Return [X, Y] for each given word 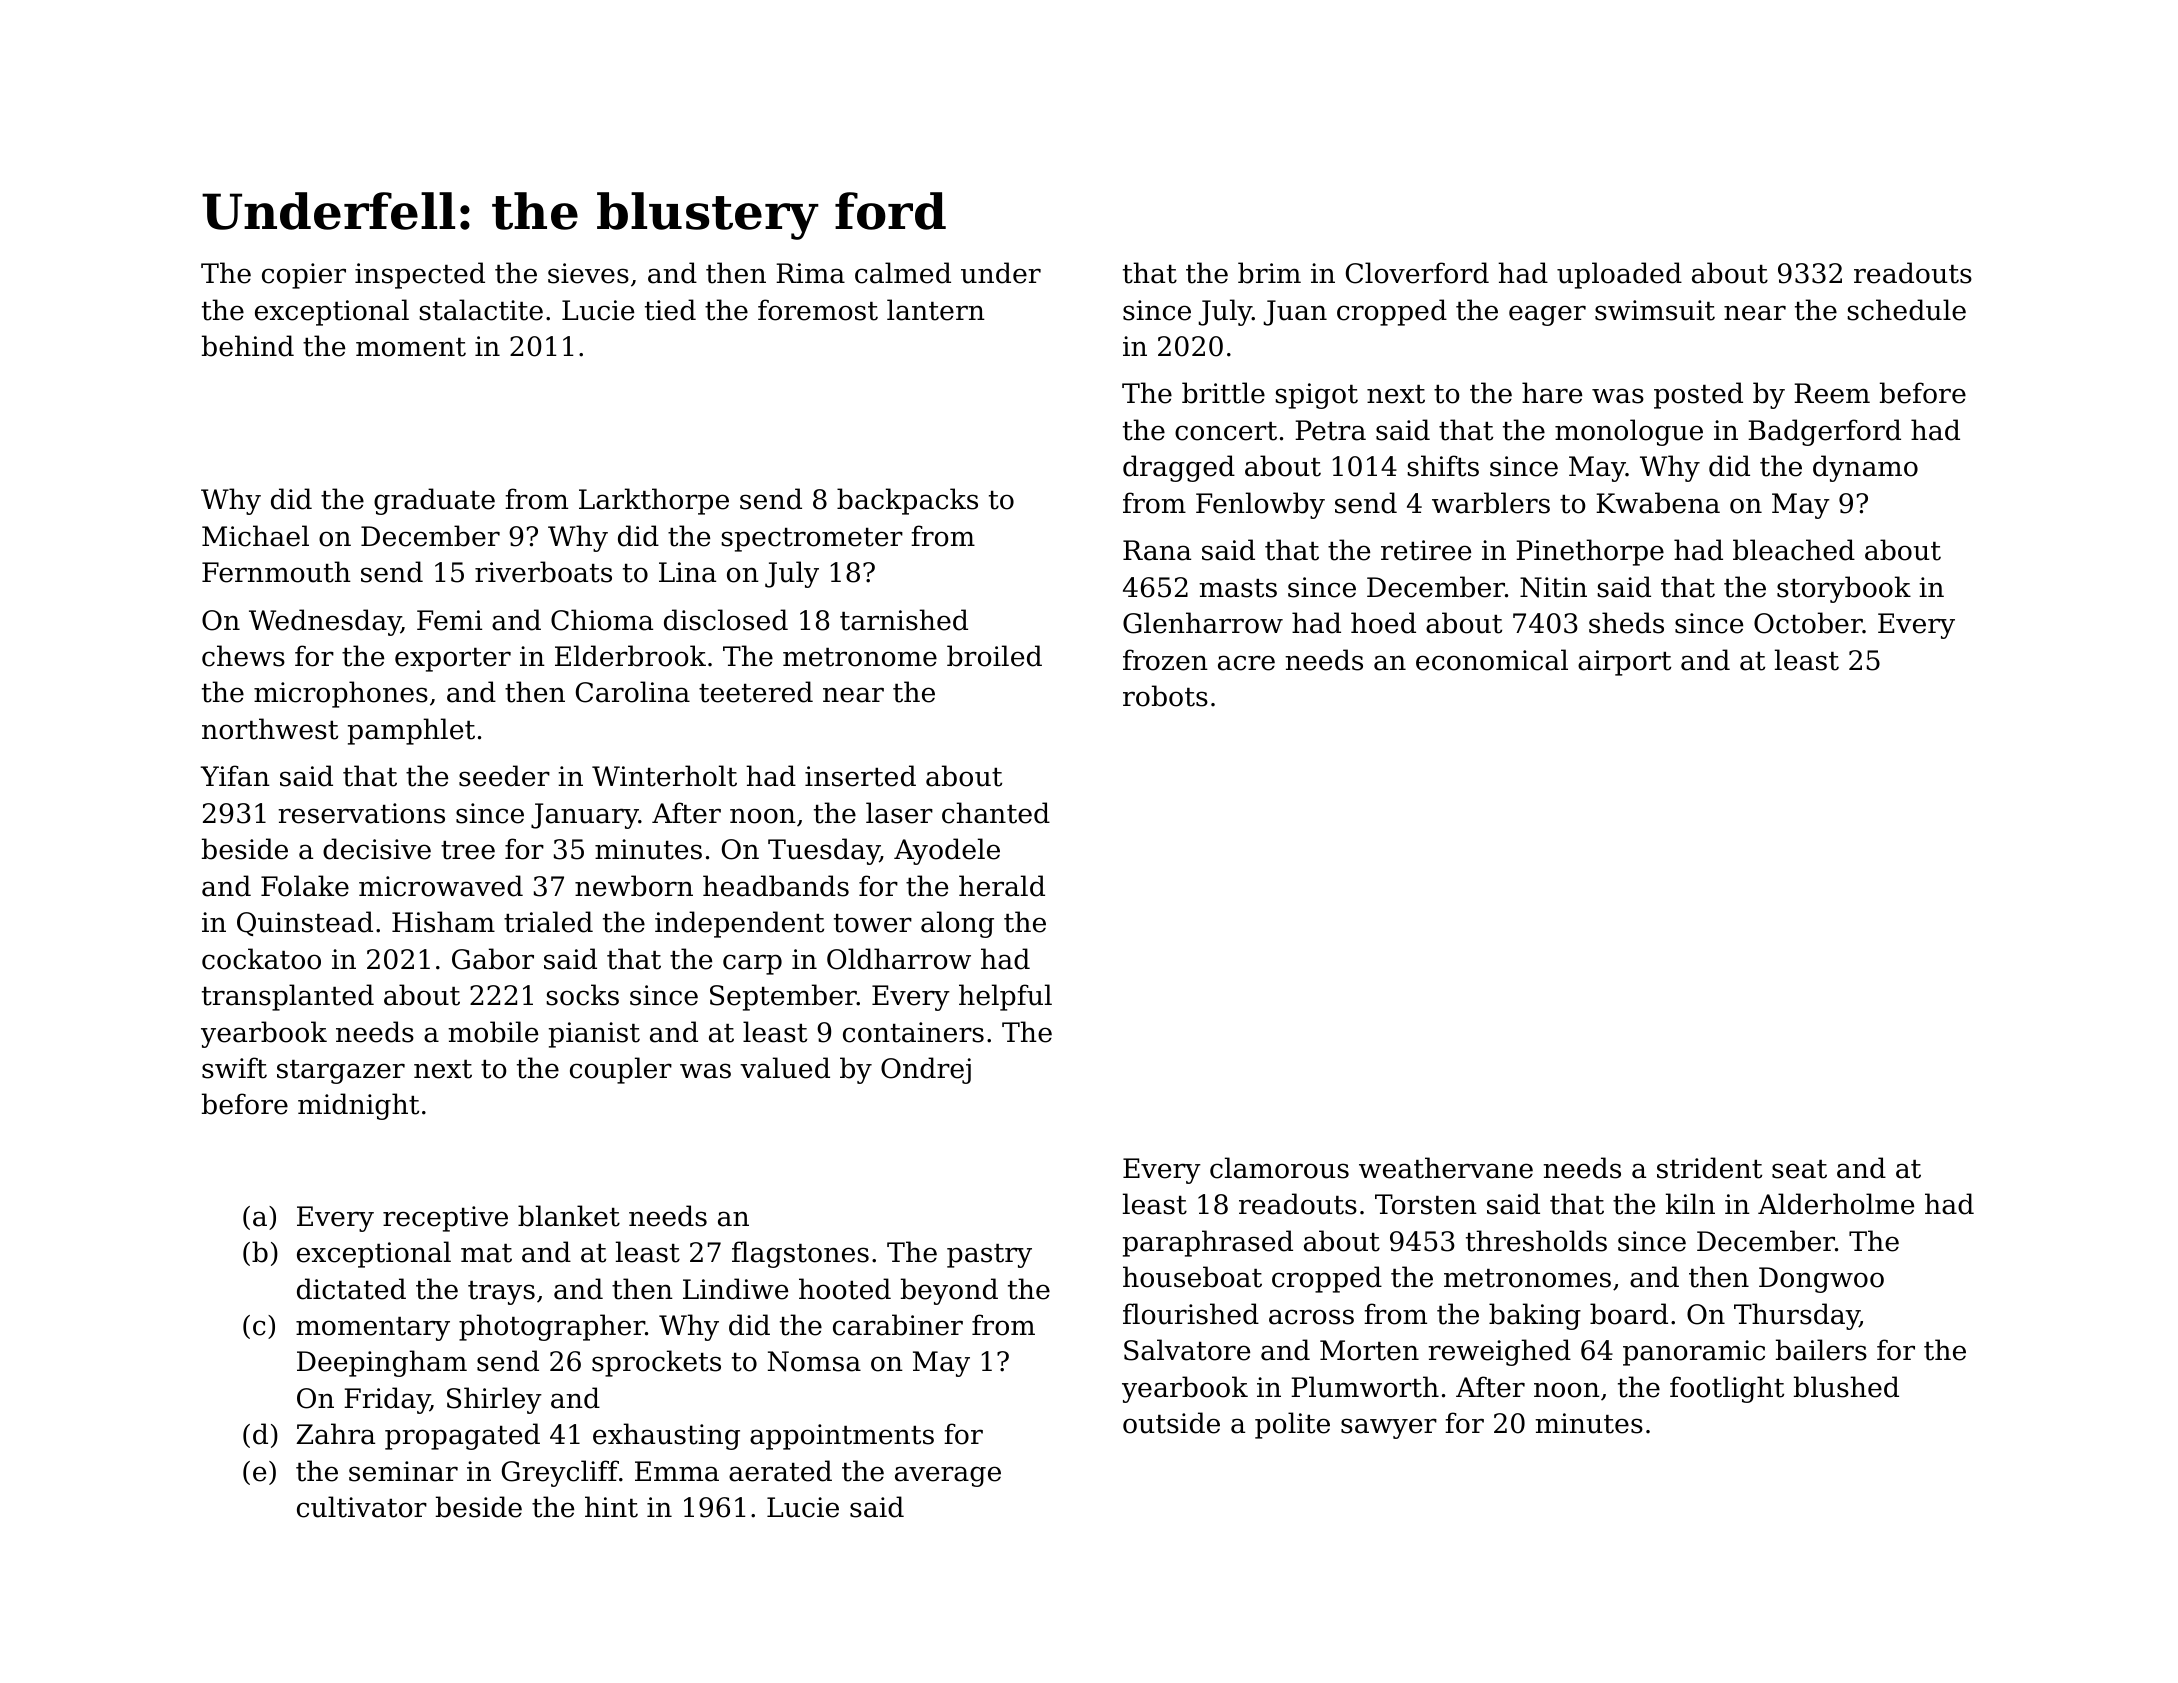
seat [1799, 1169]
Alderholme [1836, 1204]
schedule [1906, 310]
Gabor [493, 959]
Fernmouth [276, 572]
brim [1269, 273]
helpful [1005, 997]
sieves [588, 273]
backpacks [907, 501]
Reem [1832, 393]
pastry [989, 1256]
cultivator [362, 1507]
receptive [445, 1219]
